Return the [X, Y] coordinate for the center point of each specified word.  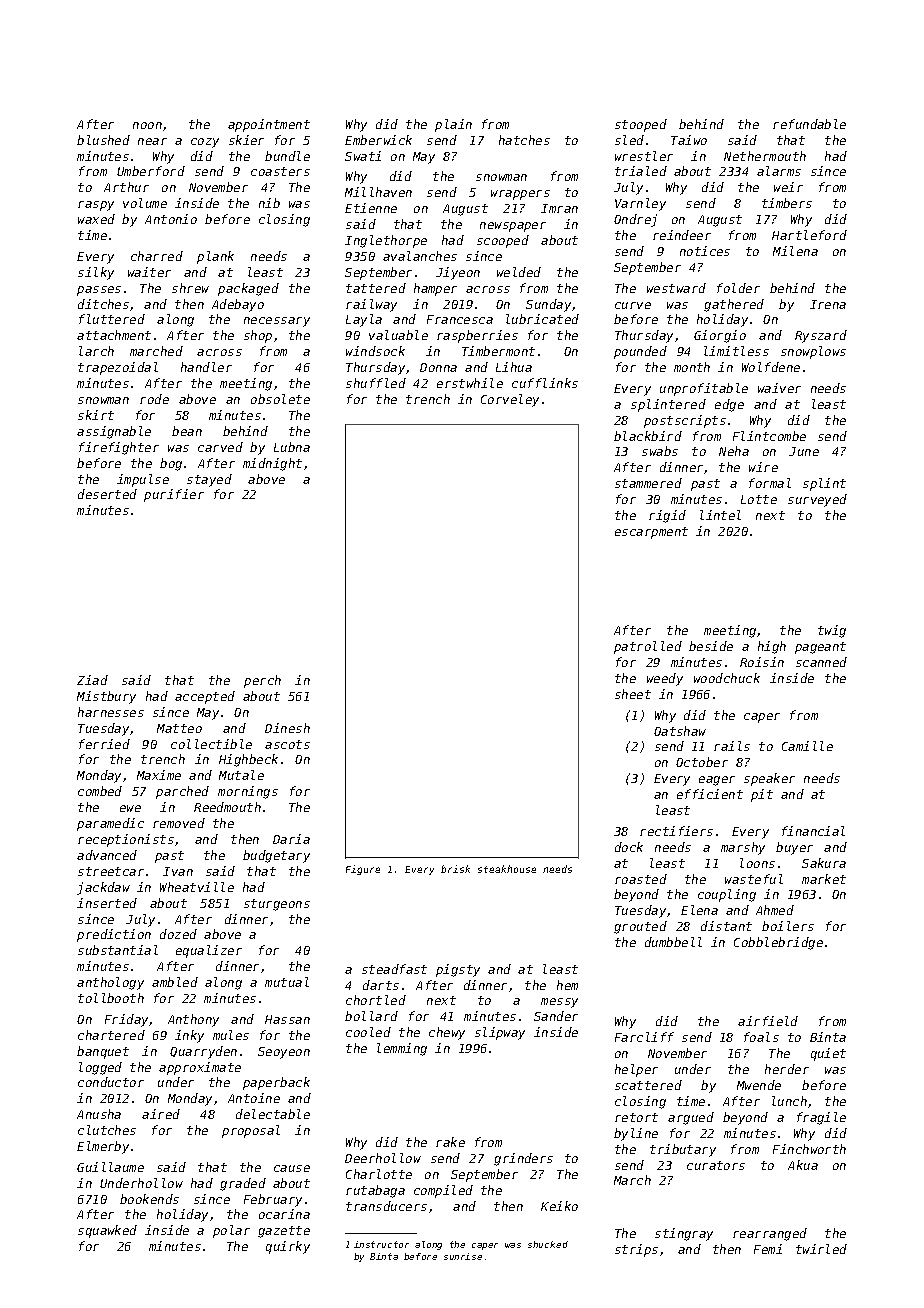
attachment [114, 335]
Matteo [179, 728]
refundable [809, 124]
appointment [269, 125]
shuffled [376, 383]
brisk [455, 869]
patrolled [648, 647]
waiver [779, 388]
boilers [788, 926]
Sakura [824, 863]
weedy [665, 679]
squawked [107, 1231]
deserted [107, 494]
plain [453, 125]
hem [567, 985]
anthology [110, 983]
